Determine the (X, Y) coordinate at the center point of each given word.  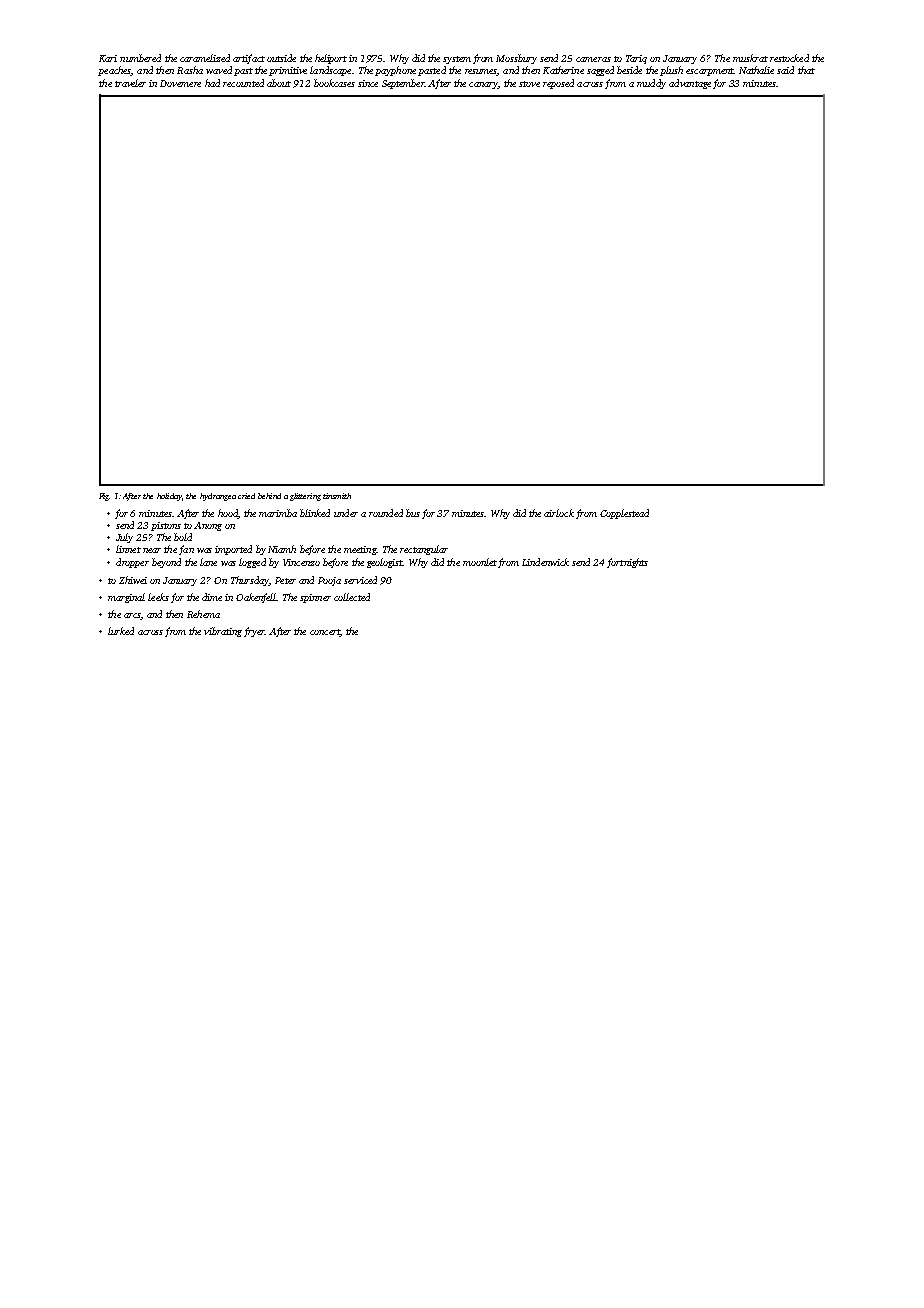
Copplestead (624, 514)
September (403, 84)
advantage (690, 84)
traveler (130, 83)
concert (325, 633)
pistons (166, 526)
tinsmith (337, 496)
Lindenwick (545, 562)
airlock (559, 513)
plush (671, 71)
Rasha (190, 70)
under (346, 513)
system (457, 60)
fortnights (627, 563)
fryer (254, 632)
